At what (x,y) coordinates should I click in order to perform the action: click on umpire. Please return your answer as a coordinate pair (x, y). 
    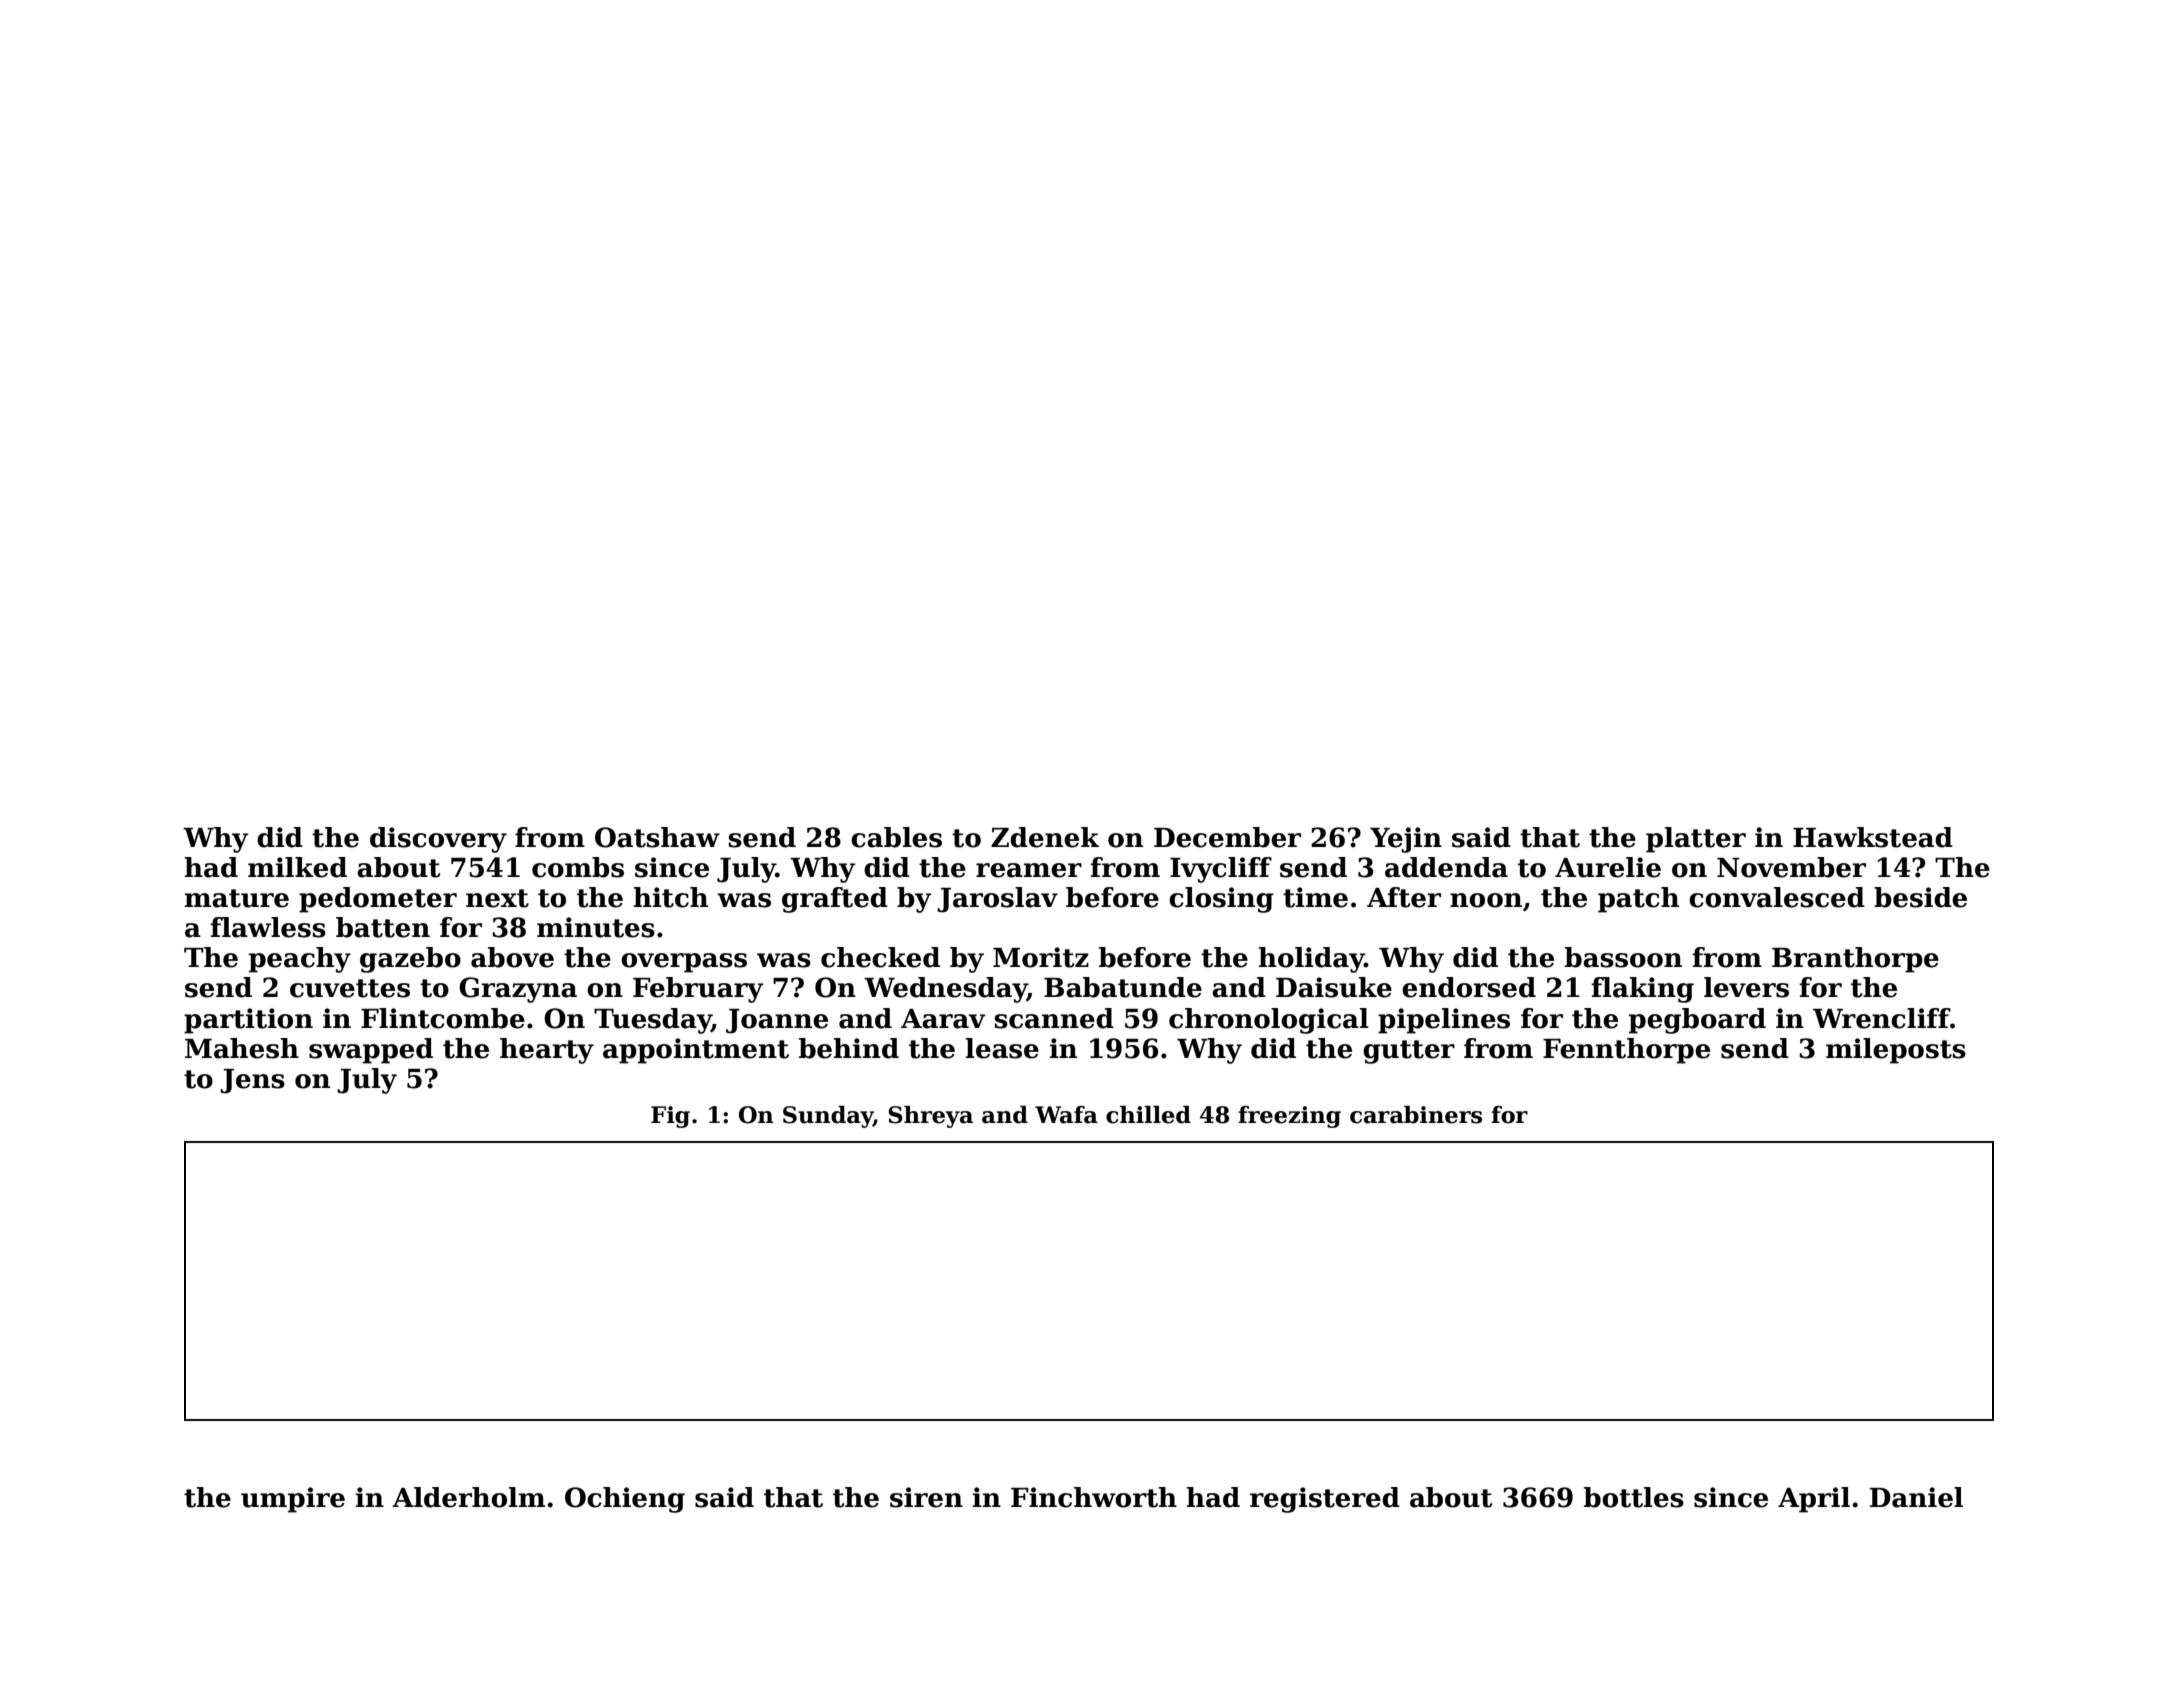
    Looking at the image, I should click on (293, 1500).
